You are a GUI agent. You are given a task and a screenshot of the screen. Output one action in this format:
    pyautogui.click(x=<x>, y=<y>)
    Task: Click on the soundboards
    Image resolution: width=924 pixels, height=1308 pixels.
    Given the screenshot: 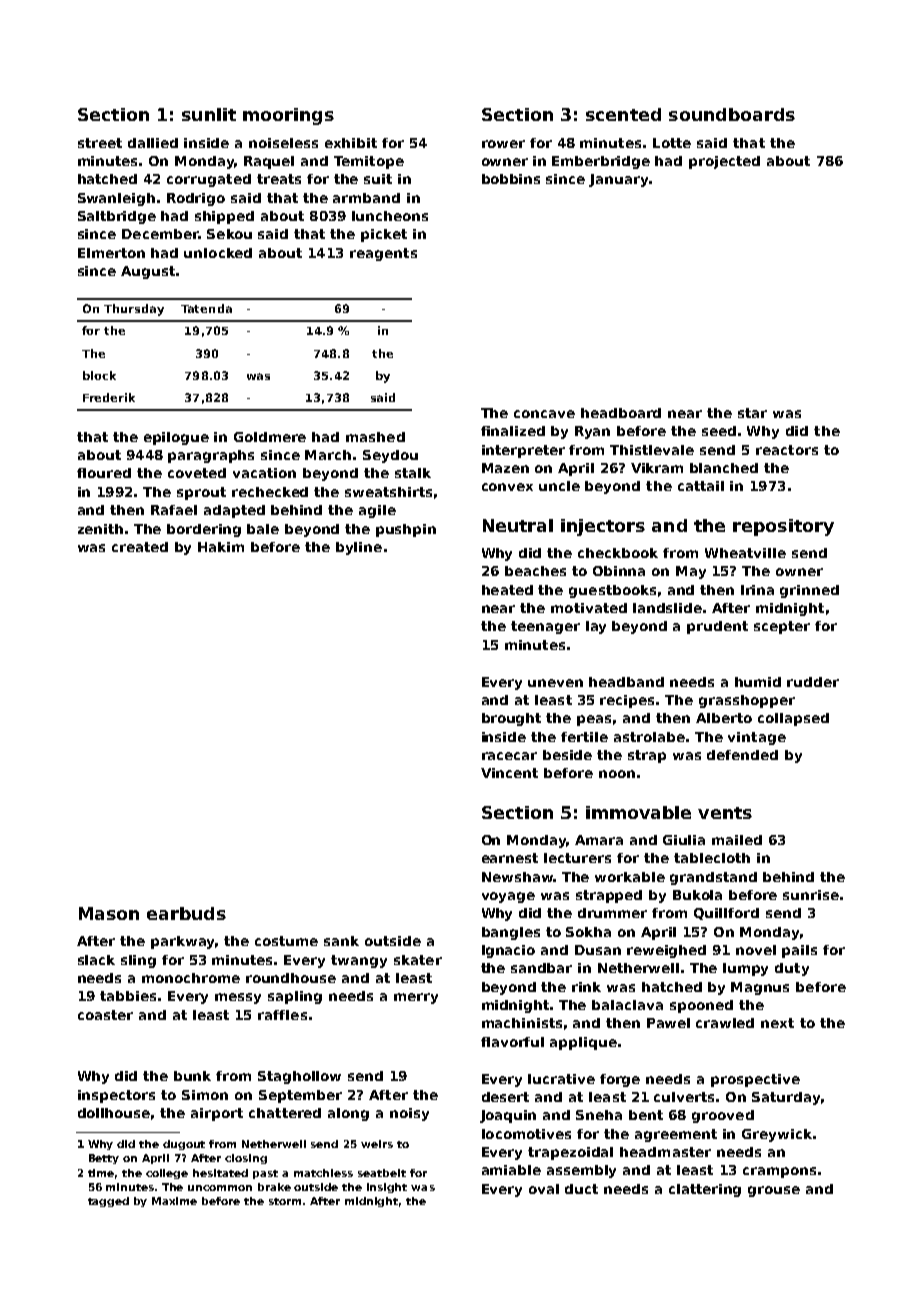 What is the action you would take?
    pyautogui.click(x=732, y=114)
